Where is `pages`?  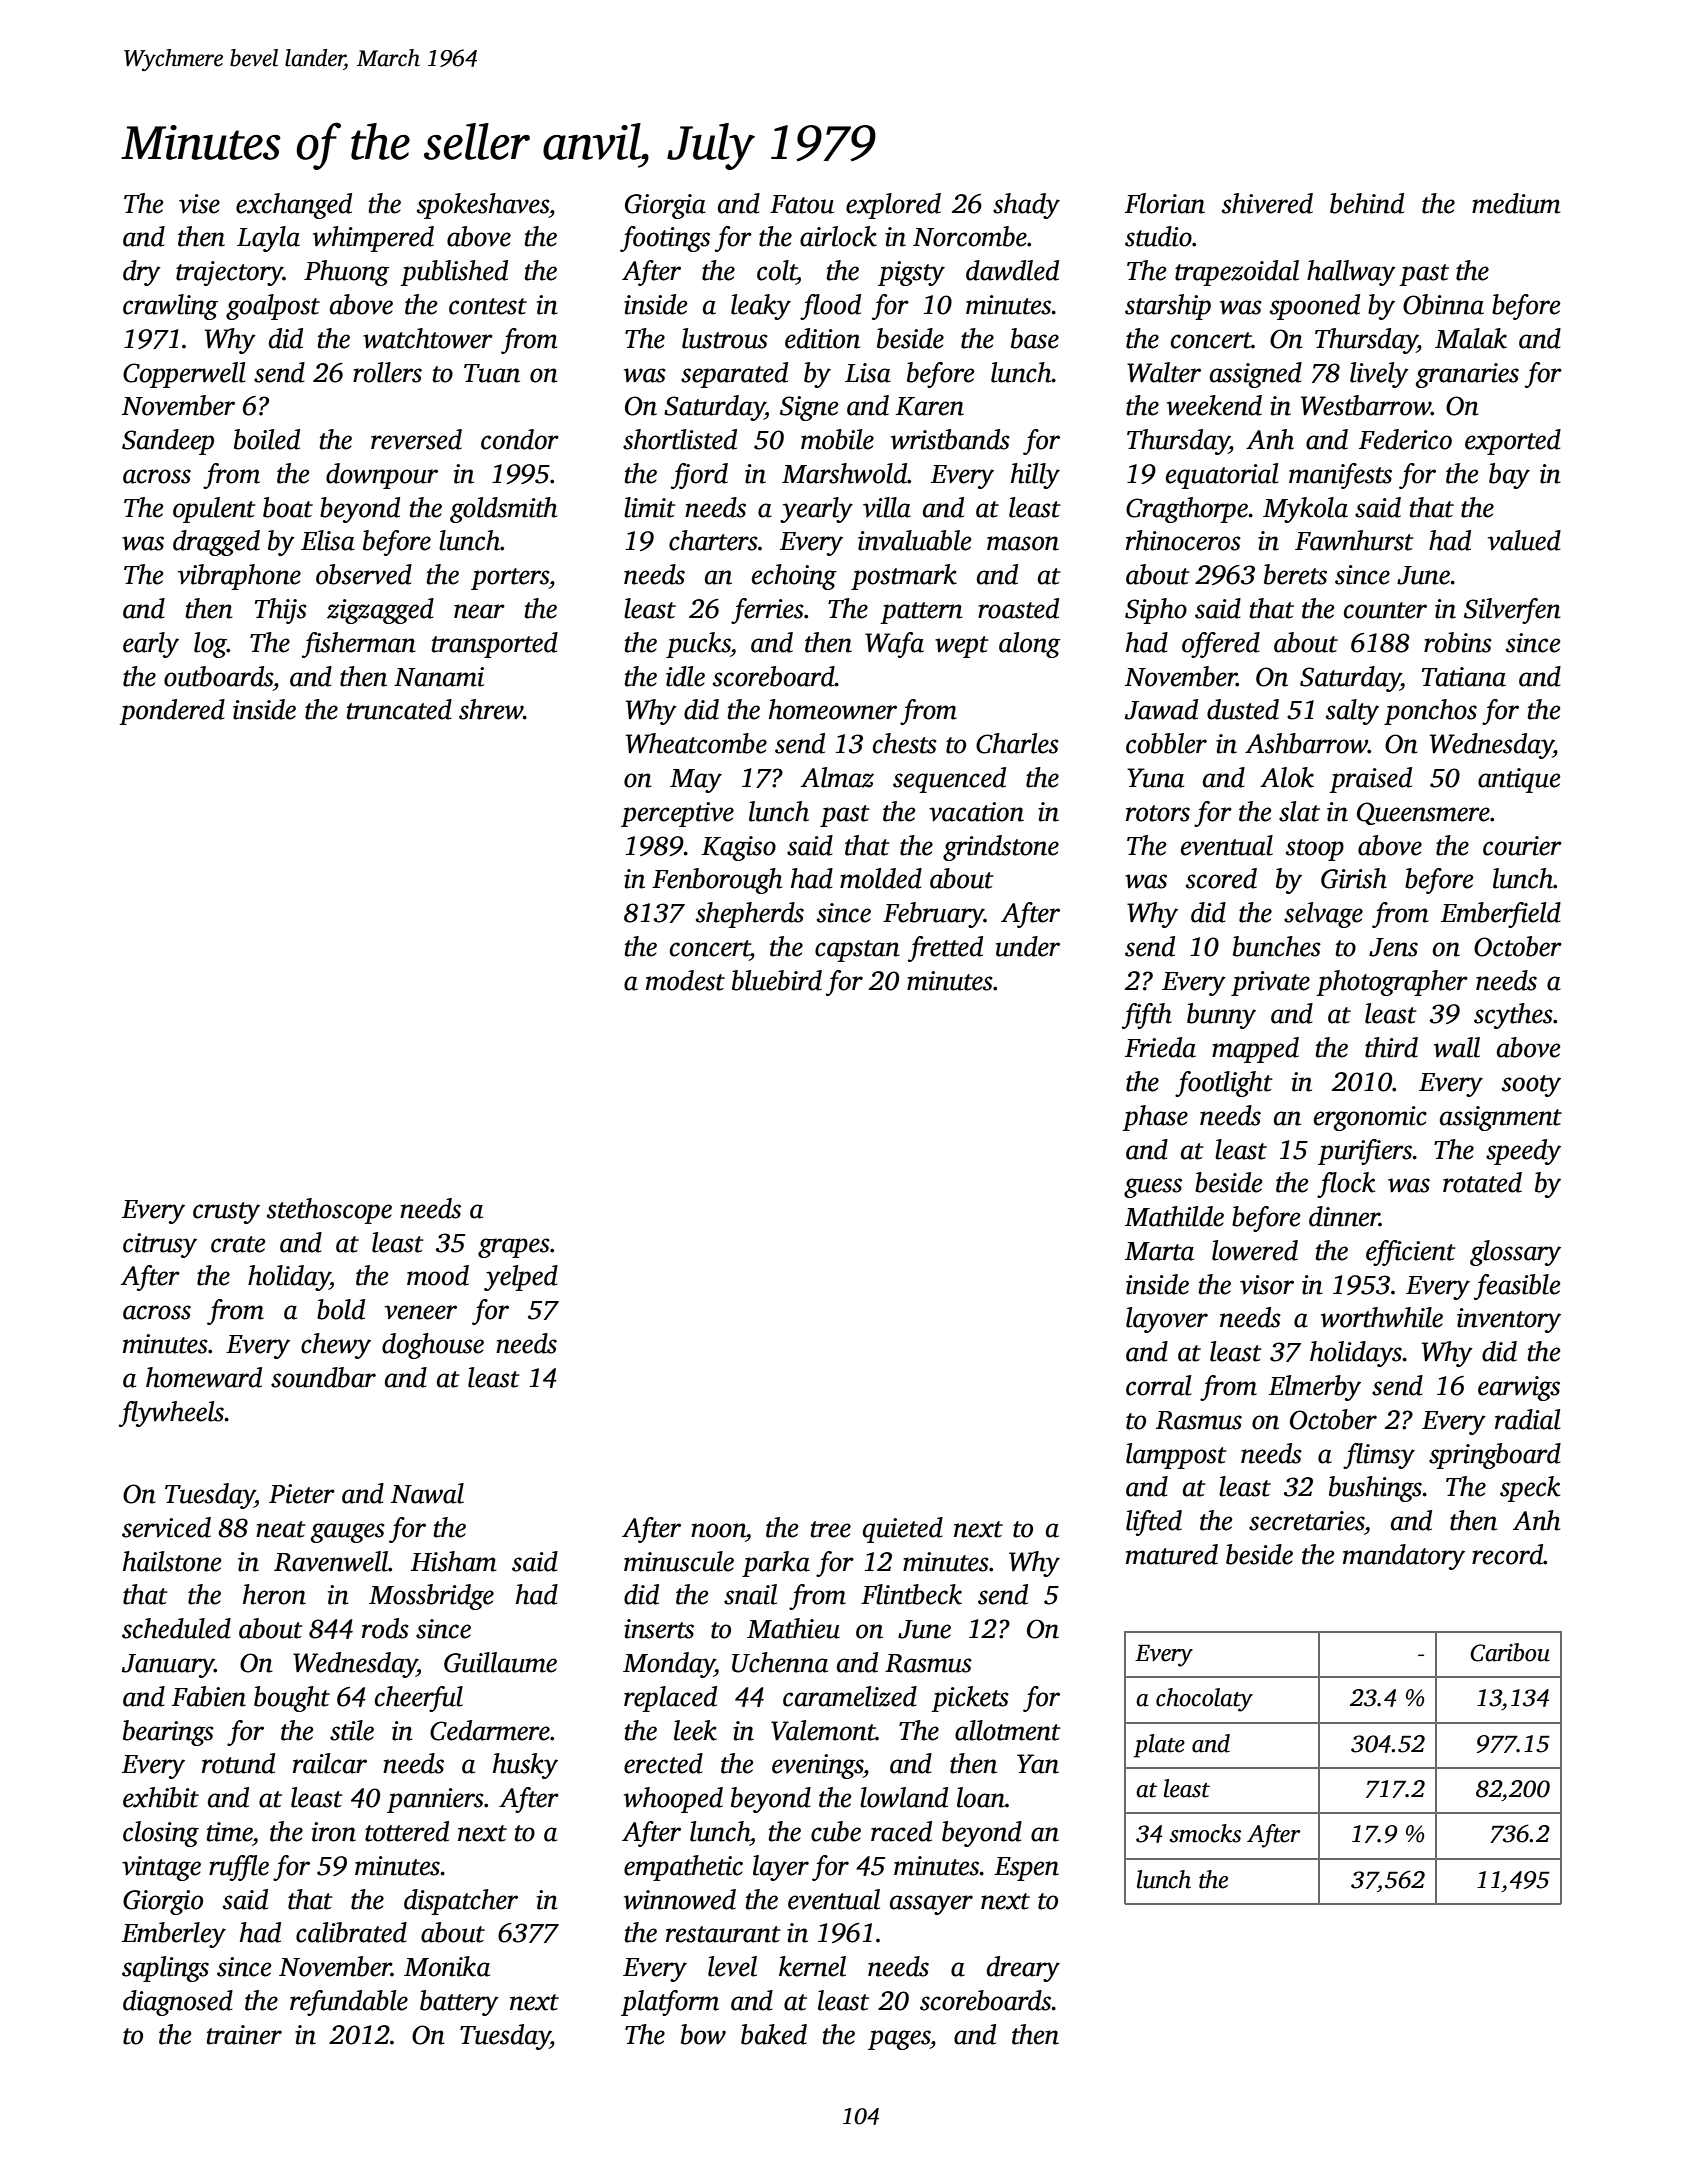
pages is located at coordinates (899, 2040).
